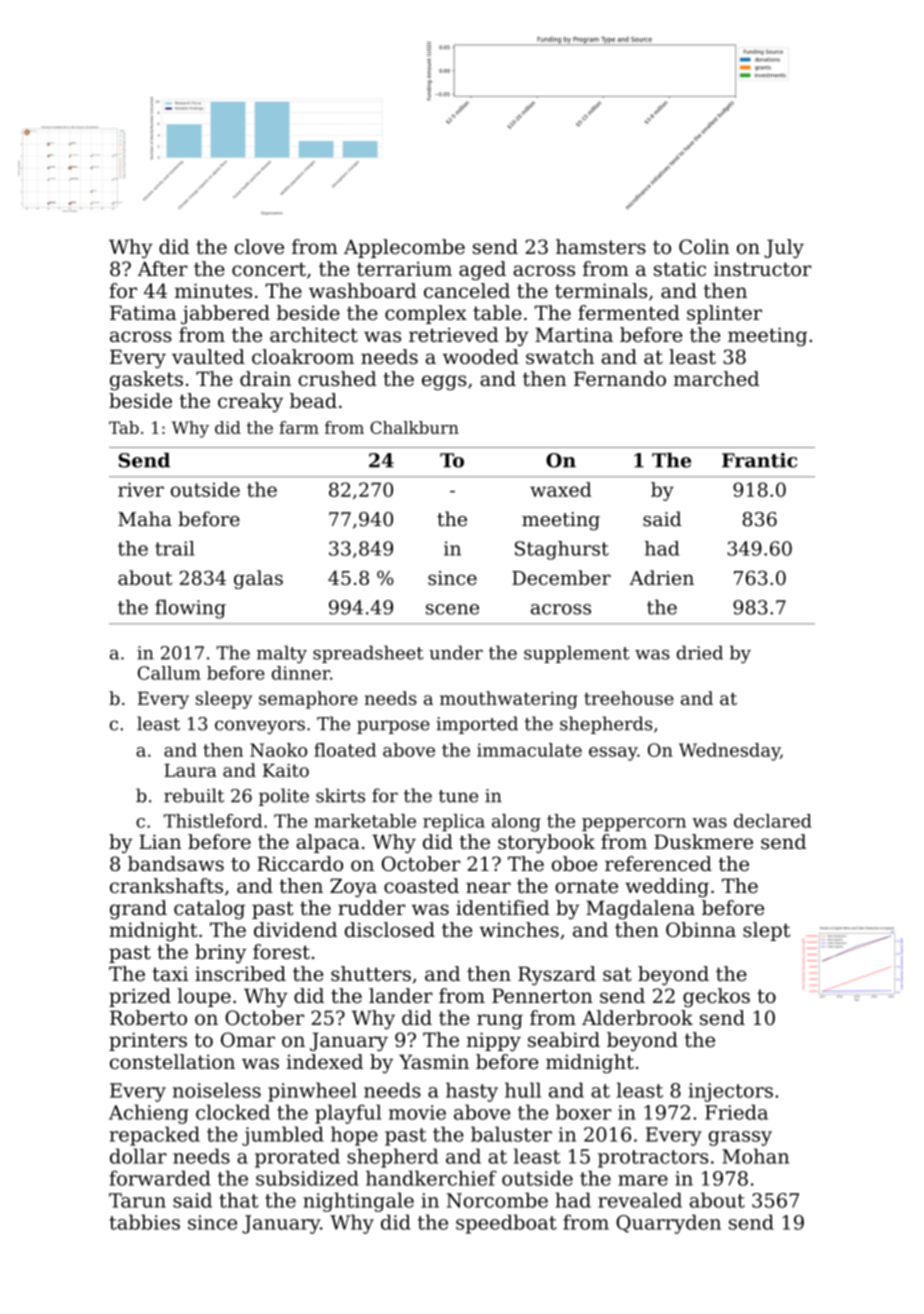 This page has height=1314, width=924. Describe the element at coordinates (404, 248) in the page. I see `Applecombe` at that location.
